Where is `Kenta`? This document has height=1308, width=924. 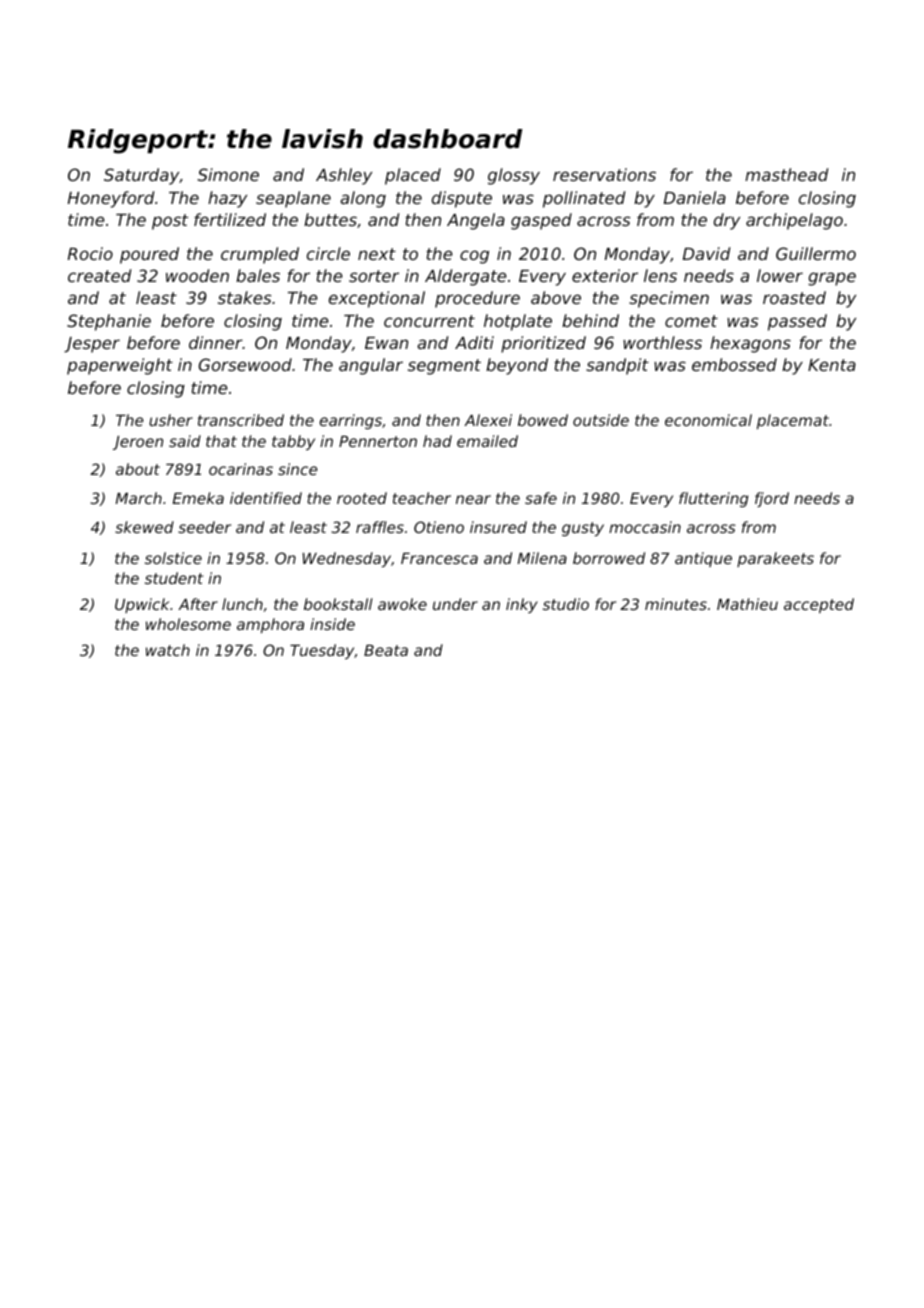
Kenta is located at coordinates (832, 365).
